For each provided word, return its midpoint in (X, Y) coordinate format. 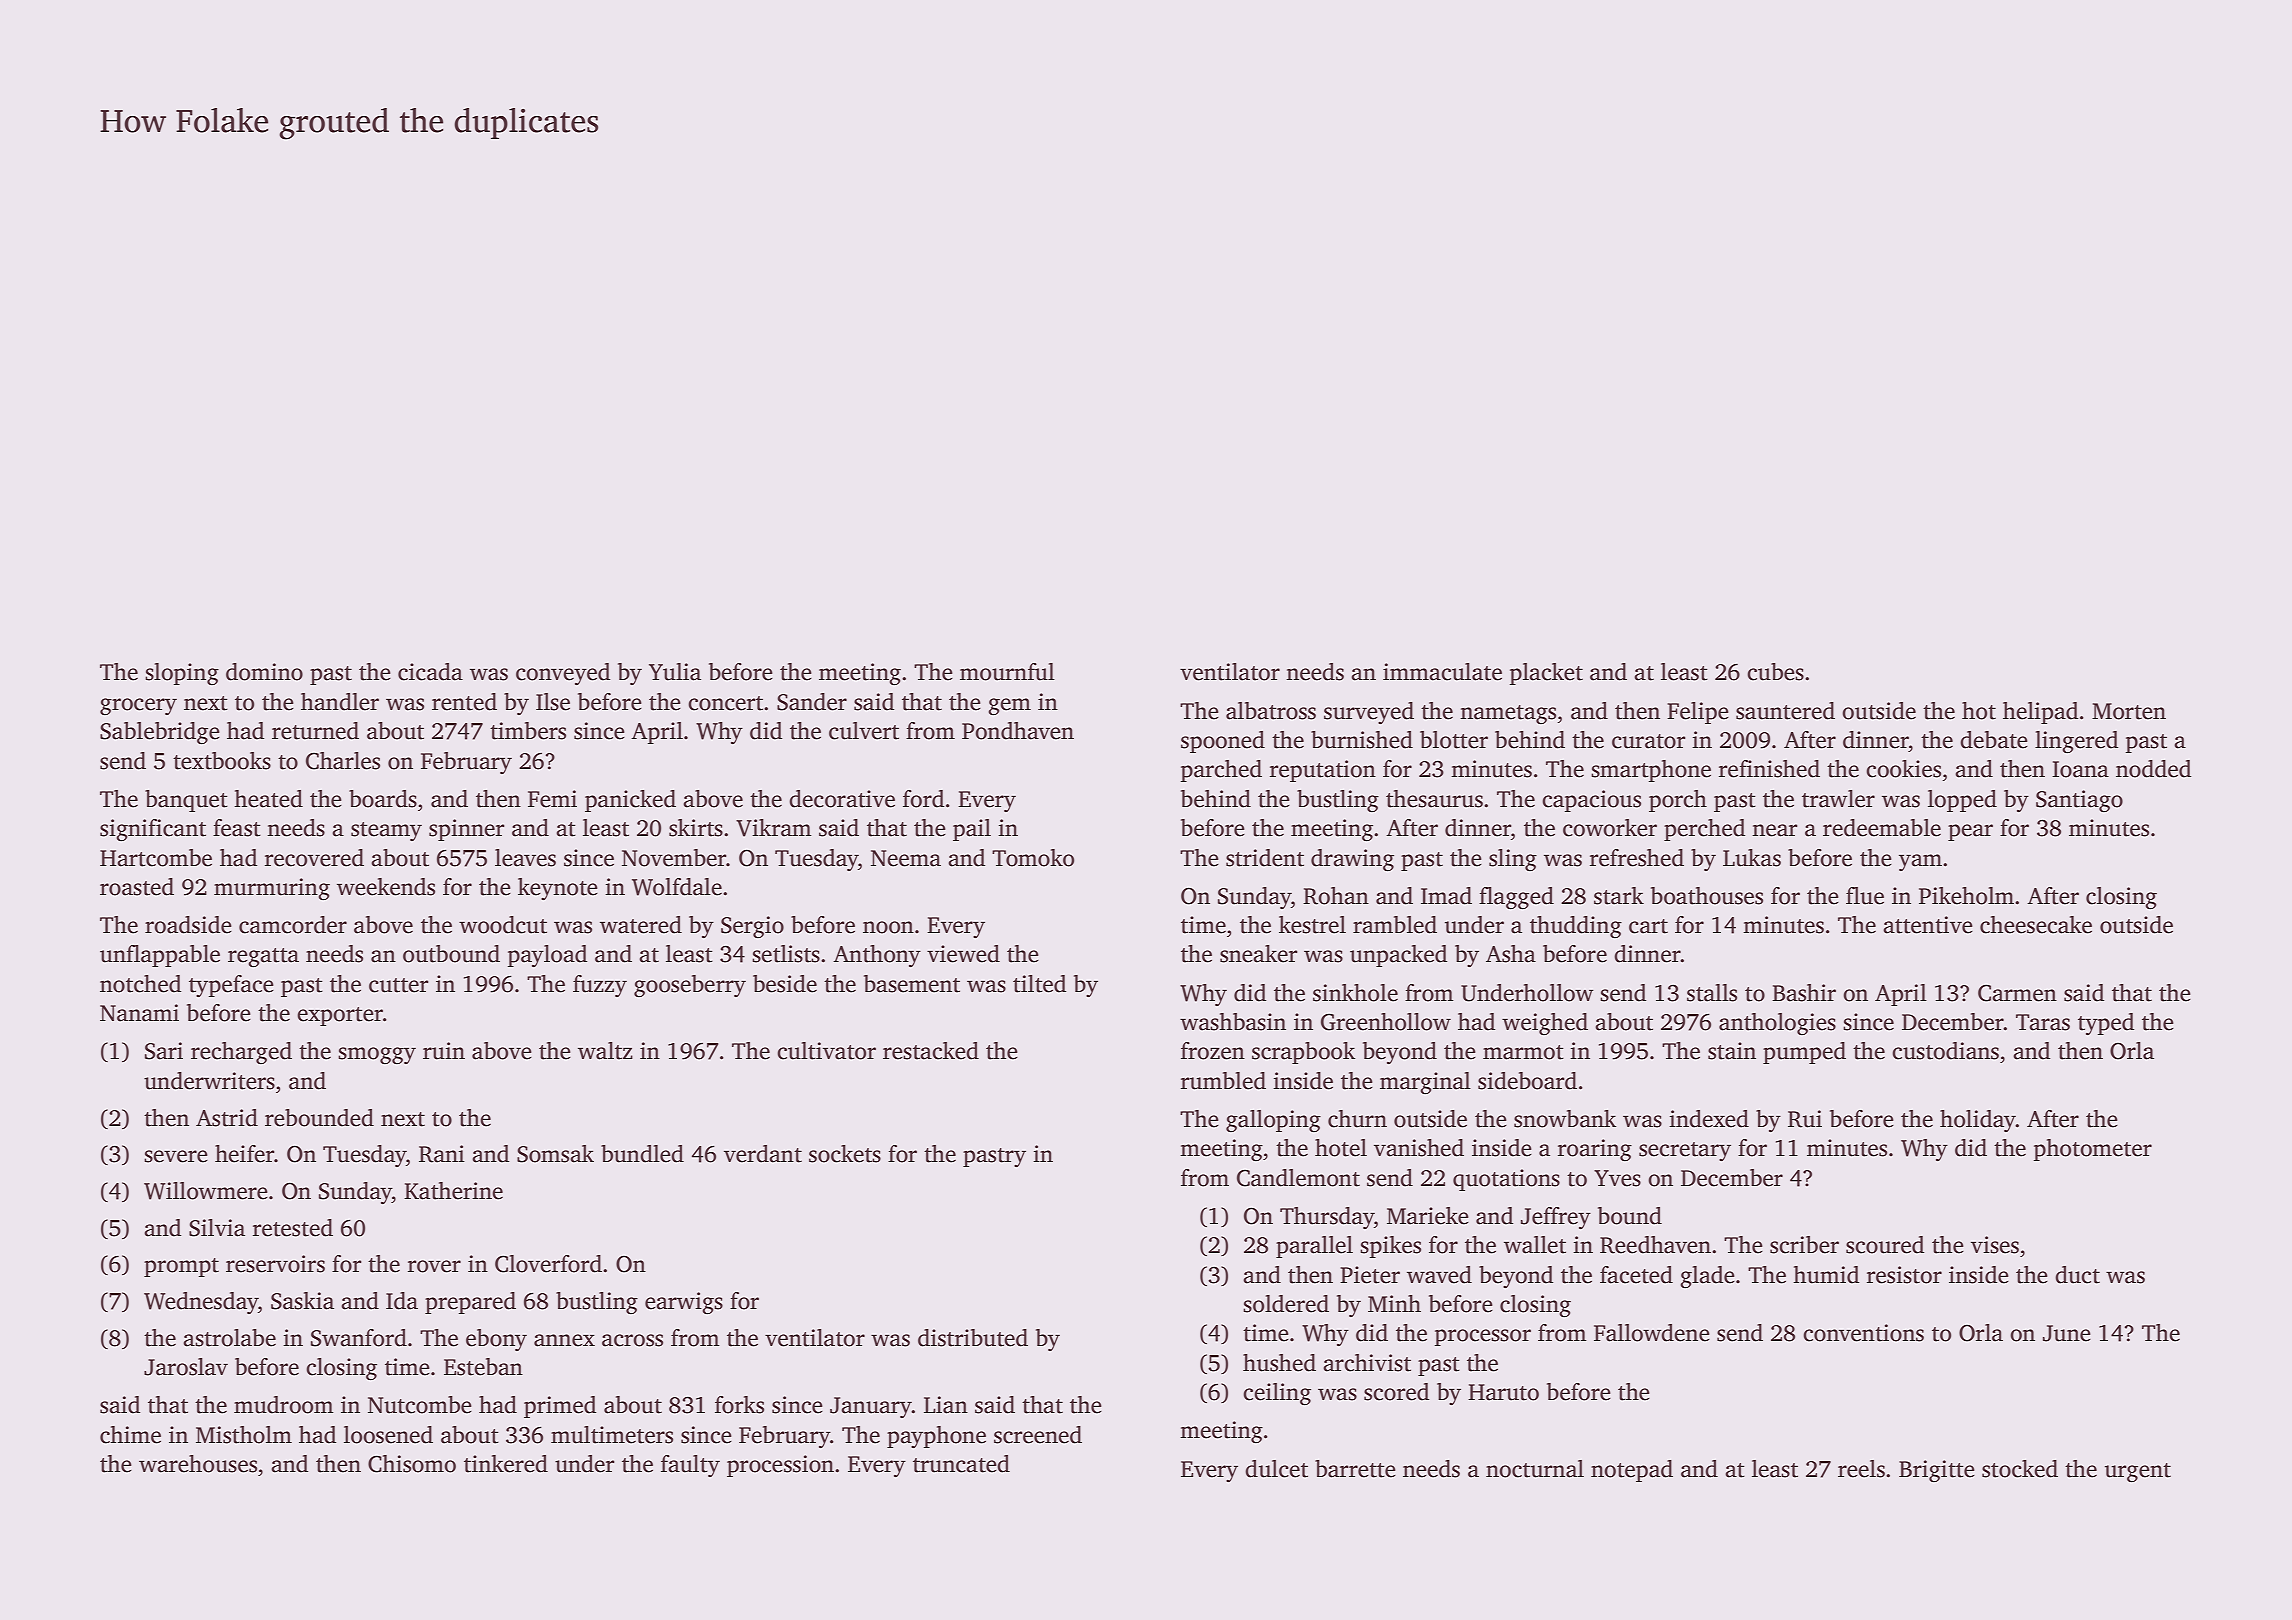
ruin (444, 1051)
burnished (1362, 740)
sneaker (1258, 954)
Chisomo (412, 1464)
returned (315, 731)
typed (2106, 1024)
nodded (2153, 769)
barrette (1355, 1469)
